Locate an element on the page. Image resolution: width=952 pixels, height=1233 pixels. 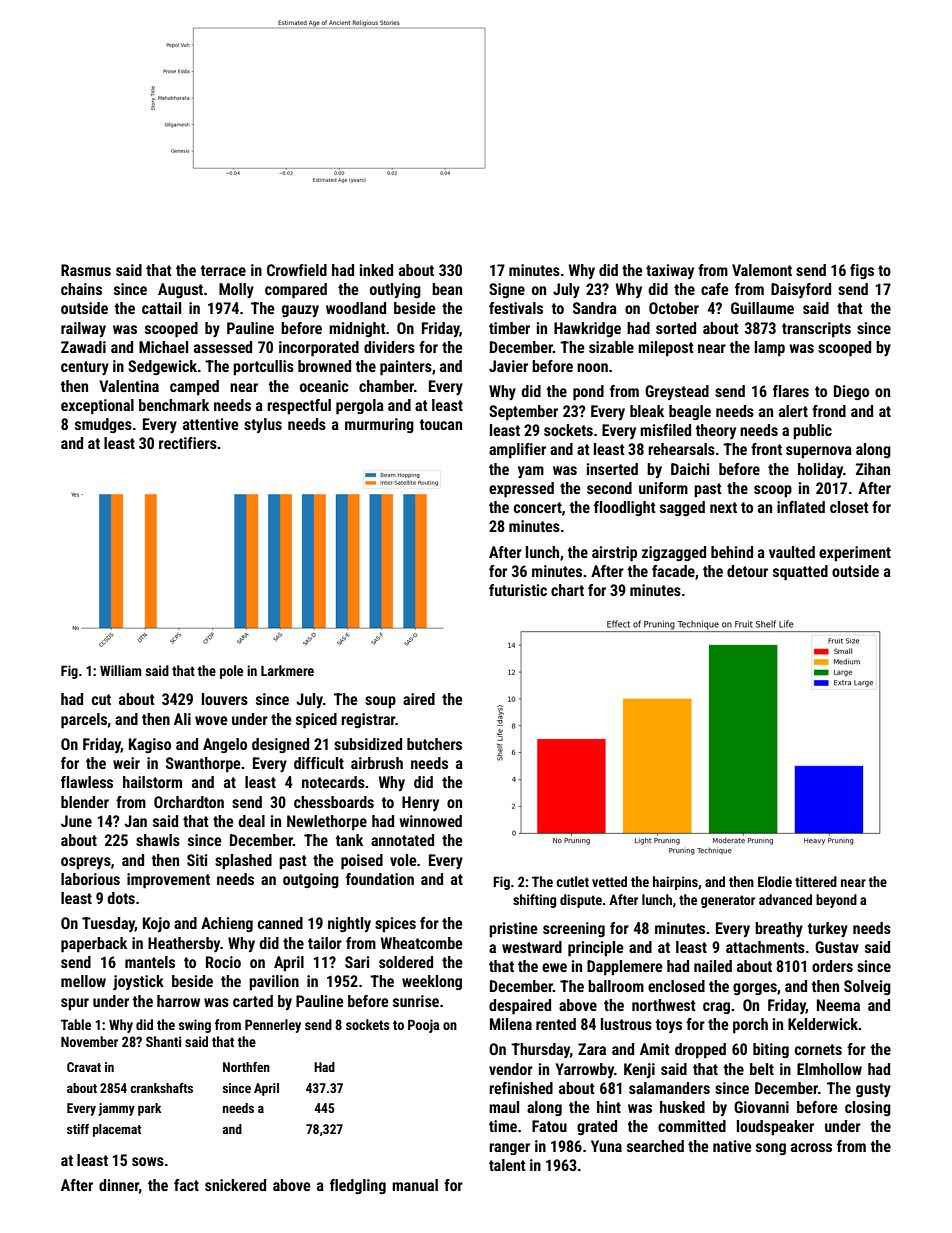
fact is located at coordinates (186, 1185).
